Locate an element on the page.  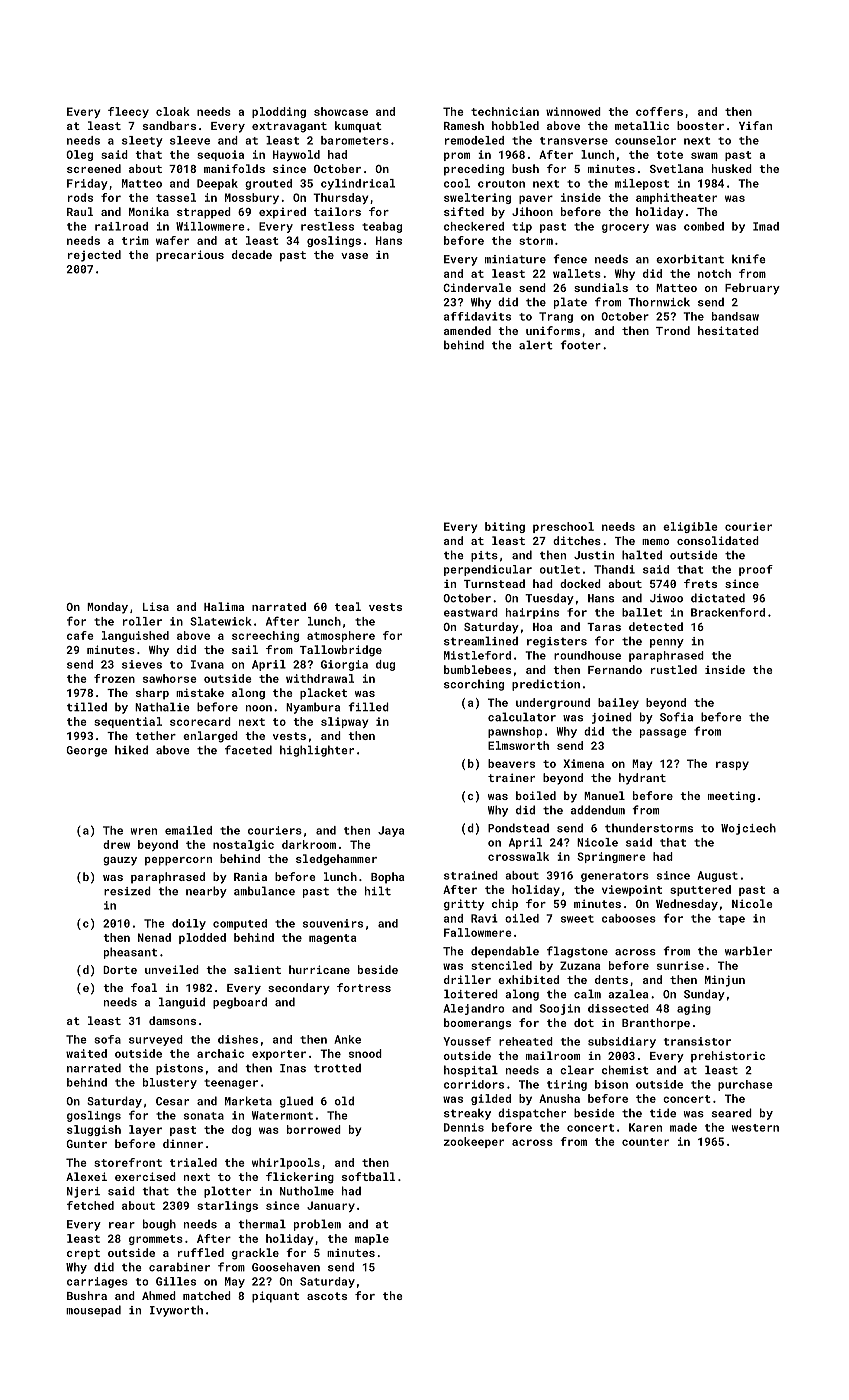
maple is located at coordinates (372, 1239).
